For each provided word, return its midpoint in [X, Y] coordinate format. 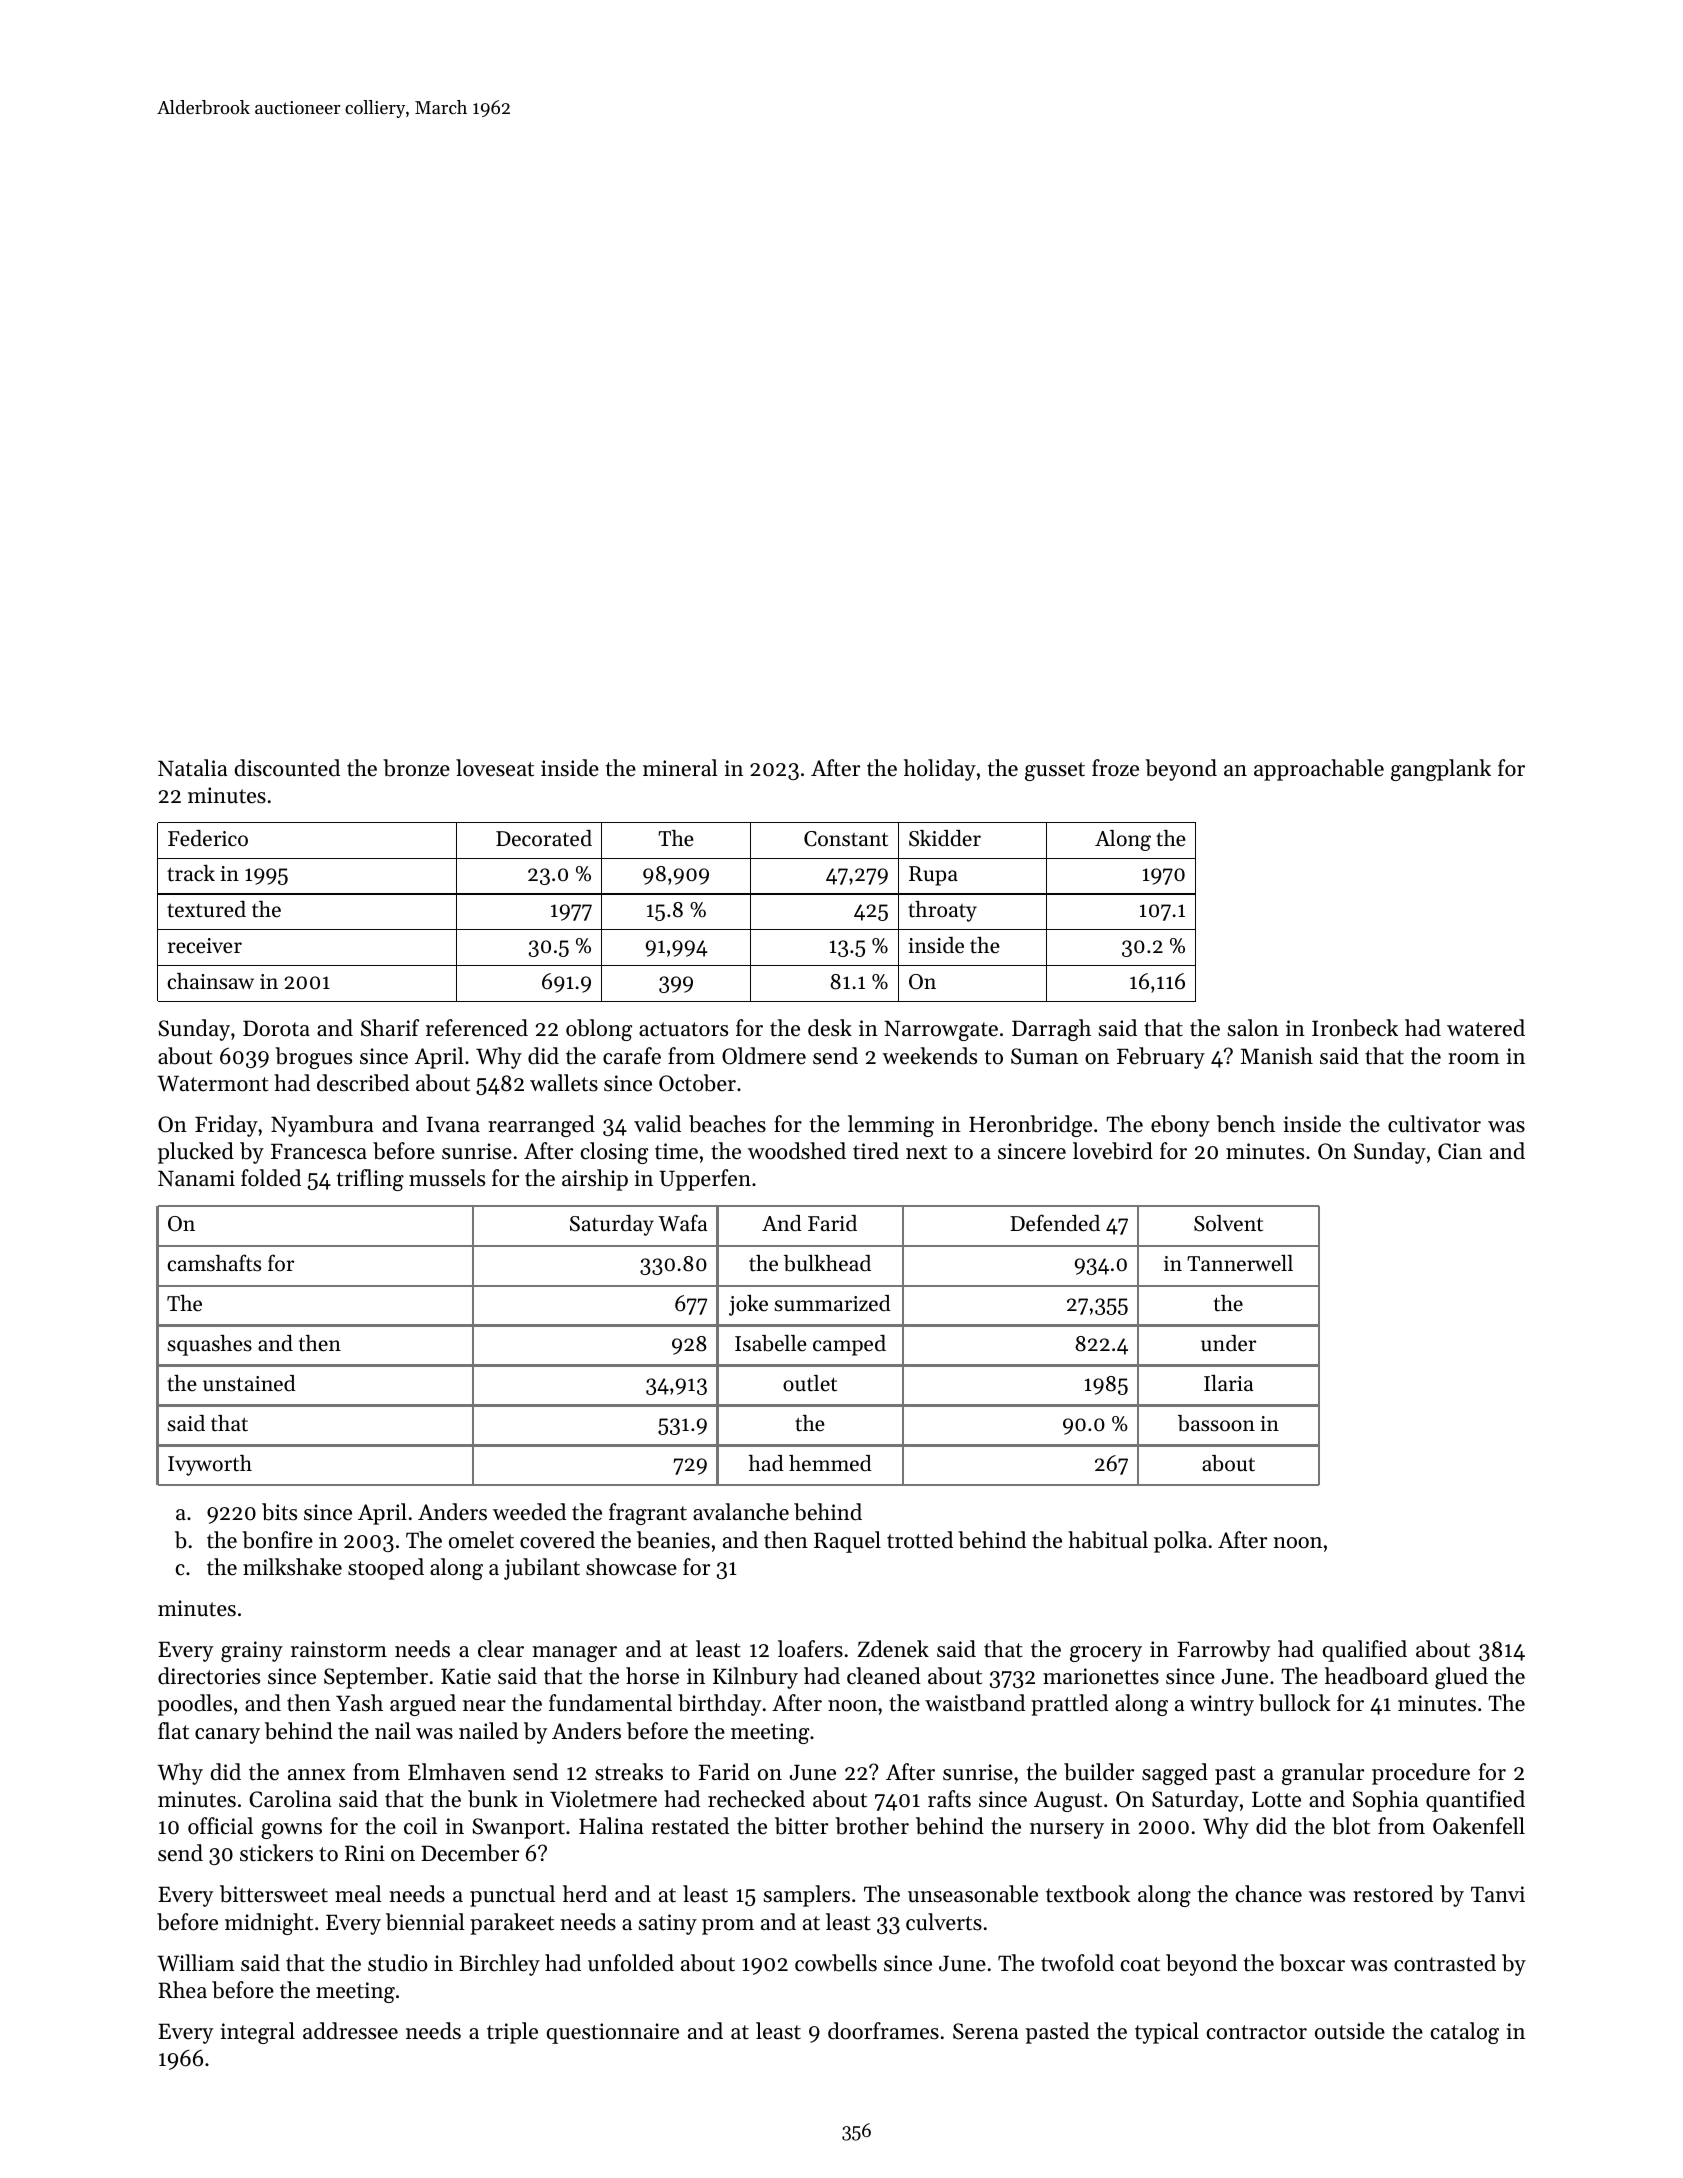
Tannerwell [1240, 1263]
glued [1461, 1678]
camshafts [214, 1263]
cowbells [836, 1963]
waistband [975, 1703]
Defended [1055, 1223]
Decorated [544, 838]
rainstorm [339, 1649]
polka [1180, 1542]
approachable [1319, 770]
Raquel [847, 1542]
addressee [350, 2031]
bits [279, 1512]
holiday [940, 770]
